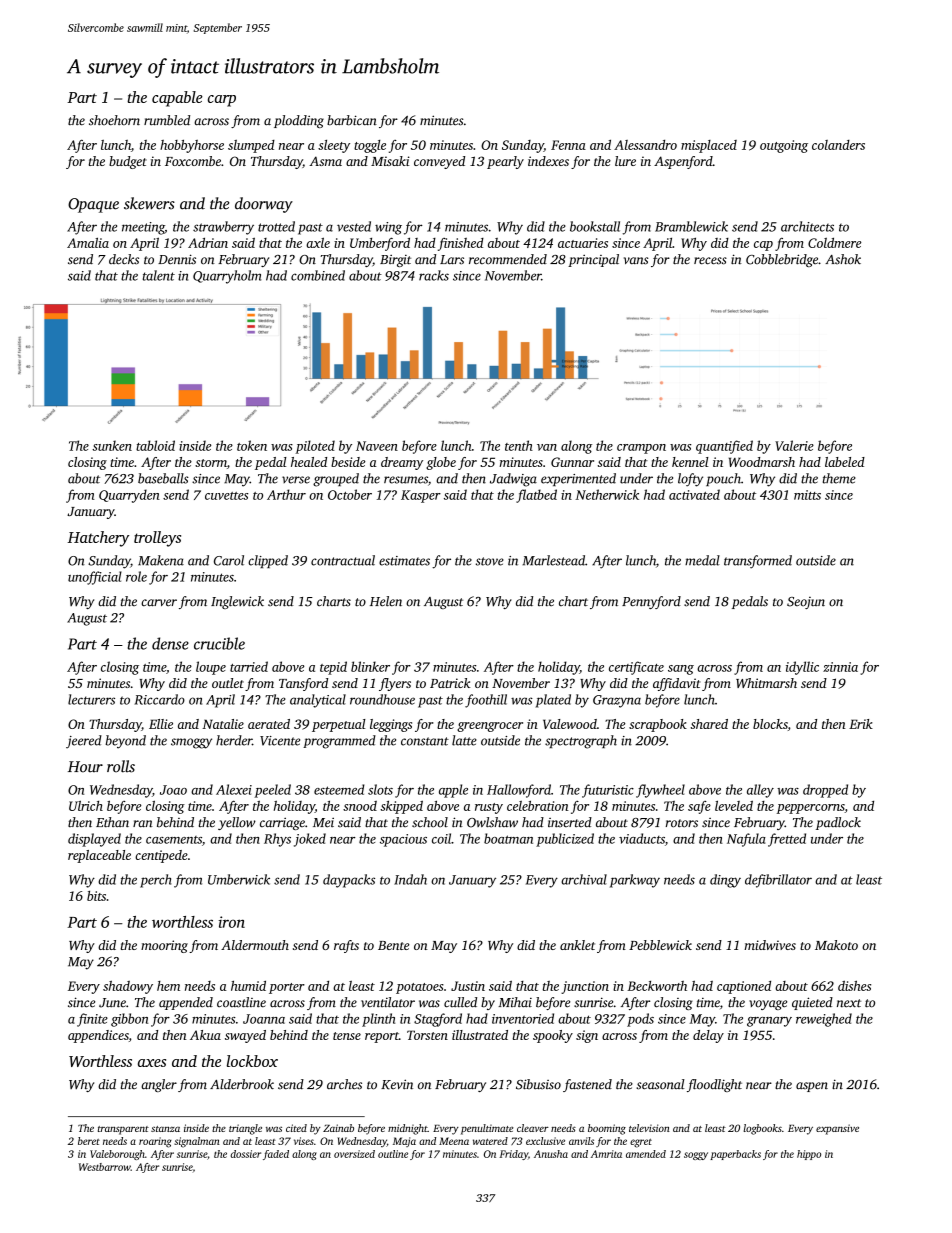 The height and width of the image is (1233, 952). Describe the element at coordinates (136, 576) in the image. I see `role` at that location.
